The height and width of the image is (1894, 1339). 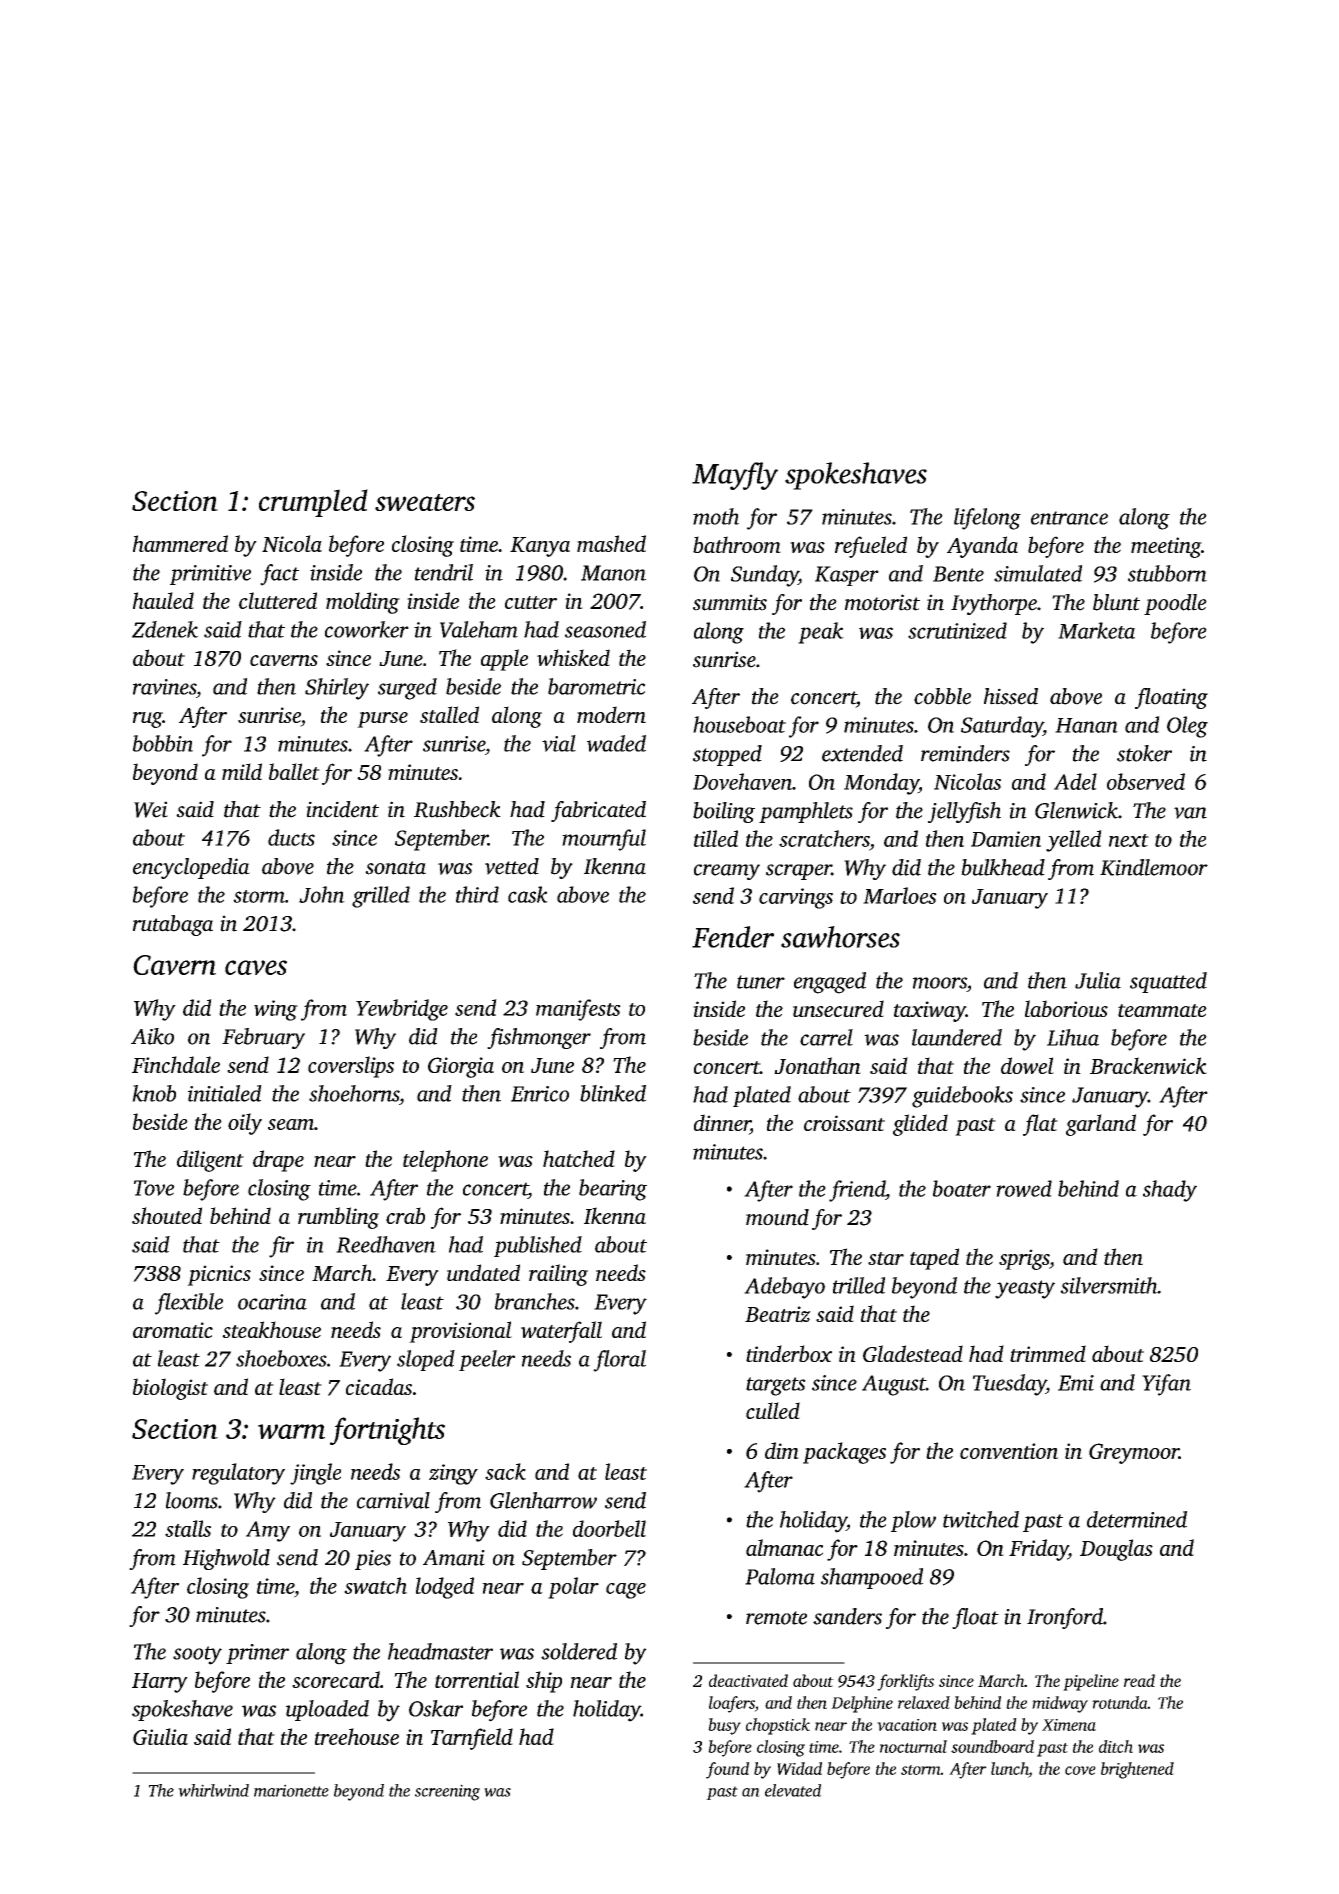 I want to click on entrance, so click(x=1069, y=518).
